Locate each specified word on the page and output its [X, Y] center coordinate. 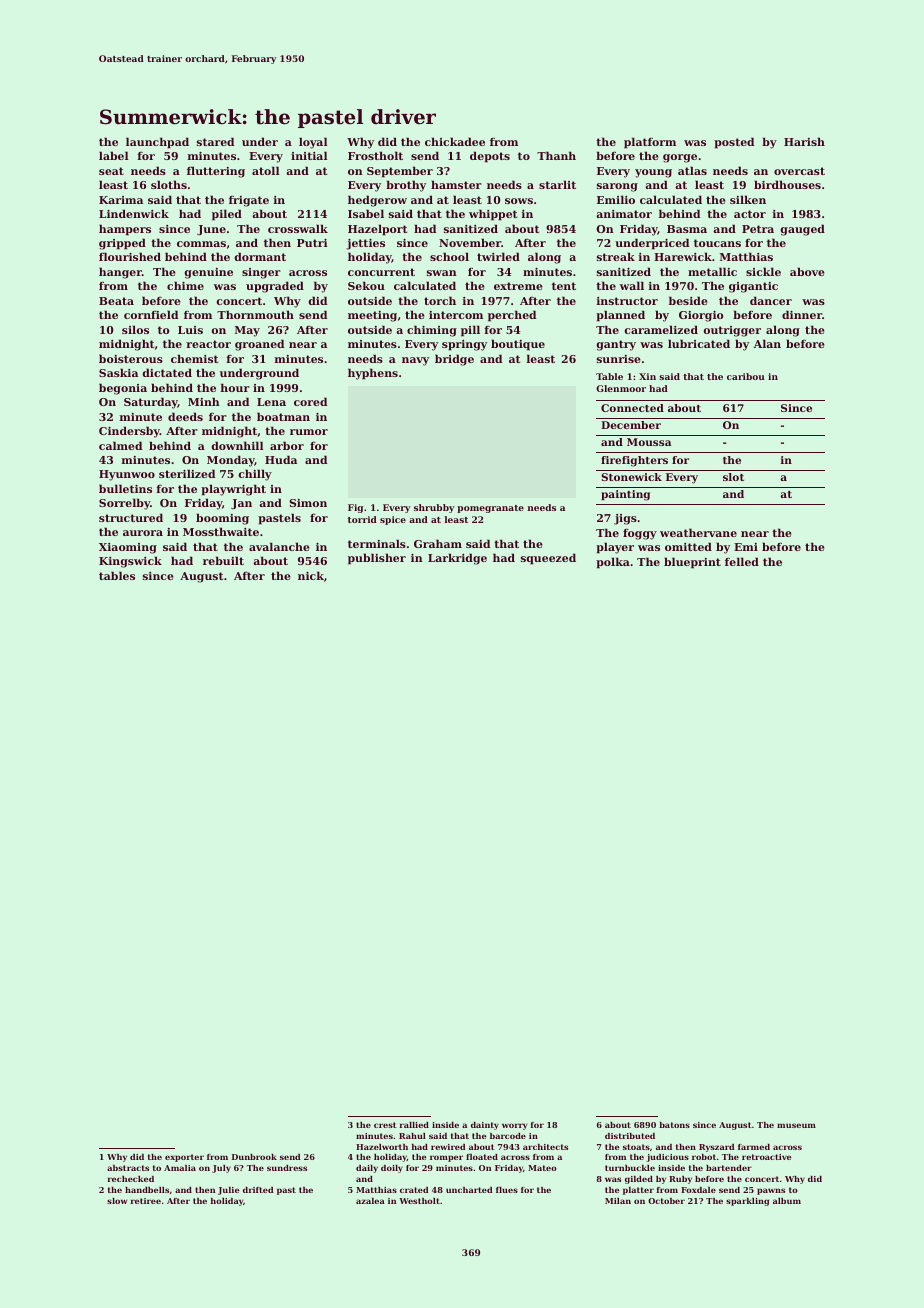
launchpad [157, 143]
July [221, 1169]
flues [507, 1190]
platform [650, 143]
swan [442, 273]
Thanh [556, 155]
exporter [184, 1158]
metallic [712, 271]
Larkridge [457, 559]
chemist [194, 358]
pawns [771, 1191]
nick [311, 575]
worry [514, 1126]
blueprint [692, 563]
